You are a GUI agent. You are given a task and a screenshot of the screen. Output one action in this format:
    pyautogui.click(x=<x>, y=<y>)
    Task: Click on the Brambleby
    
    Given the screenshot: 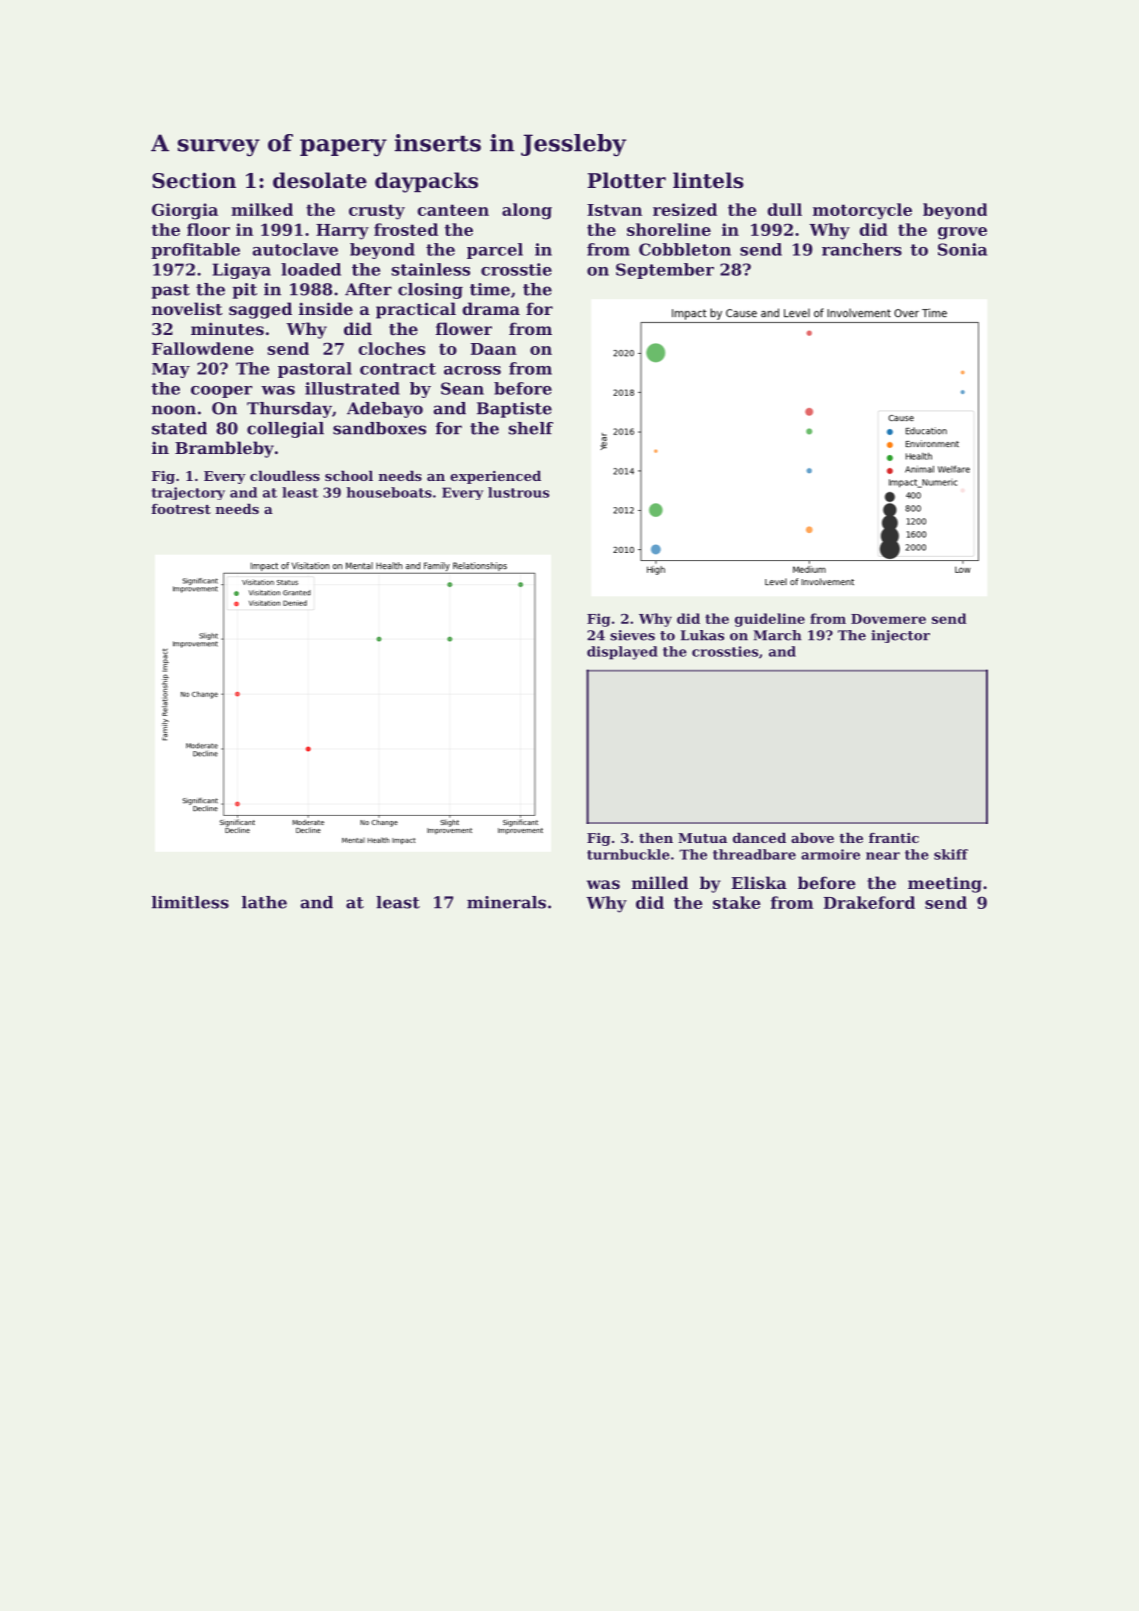 What is the action you would take?
    pyautogui.click(x=224, y=449)
